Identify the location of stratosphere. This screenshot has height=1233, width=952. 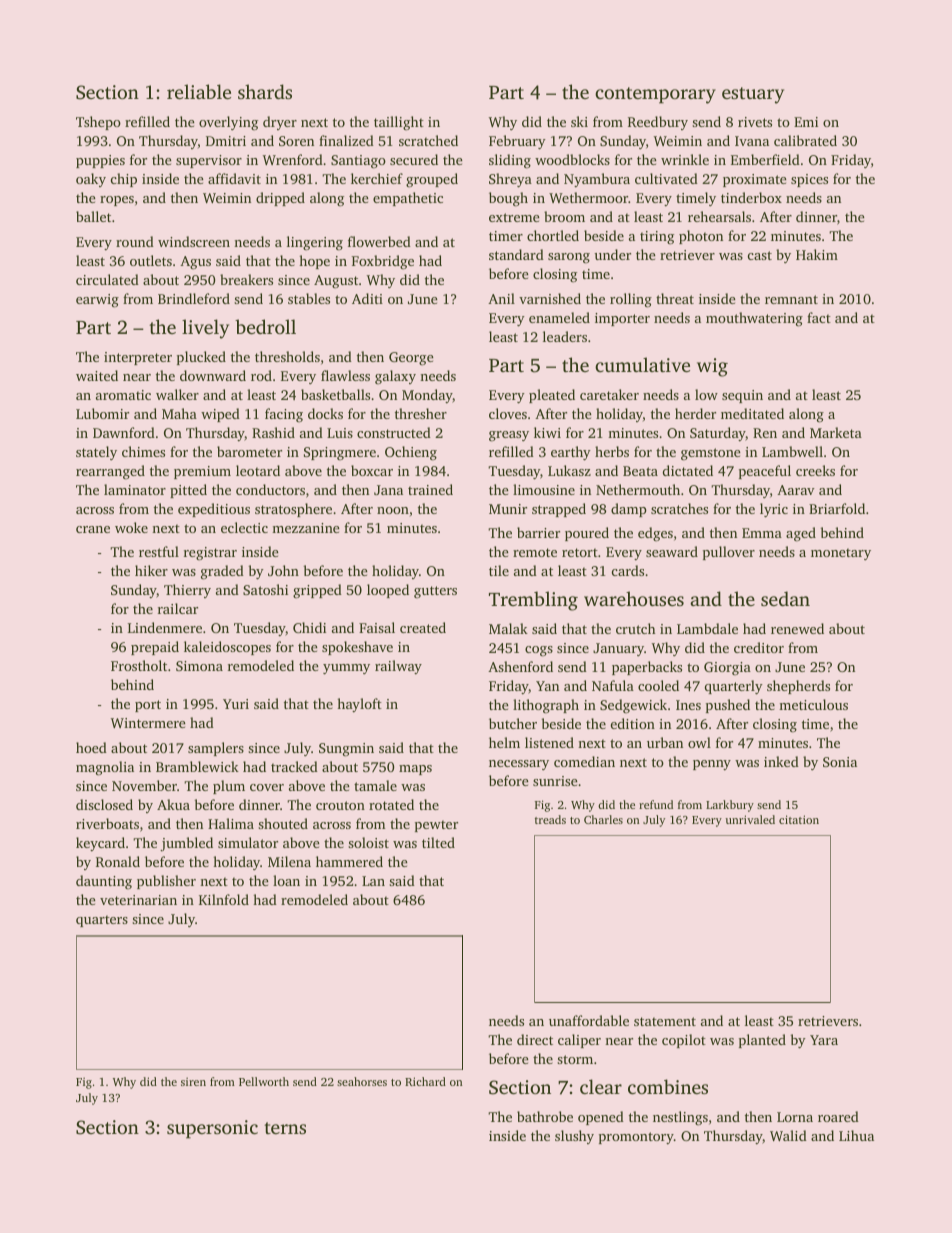
(293, 510).
